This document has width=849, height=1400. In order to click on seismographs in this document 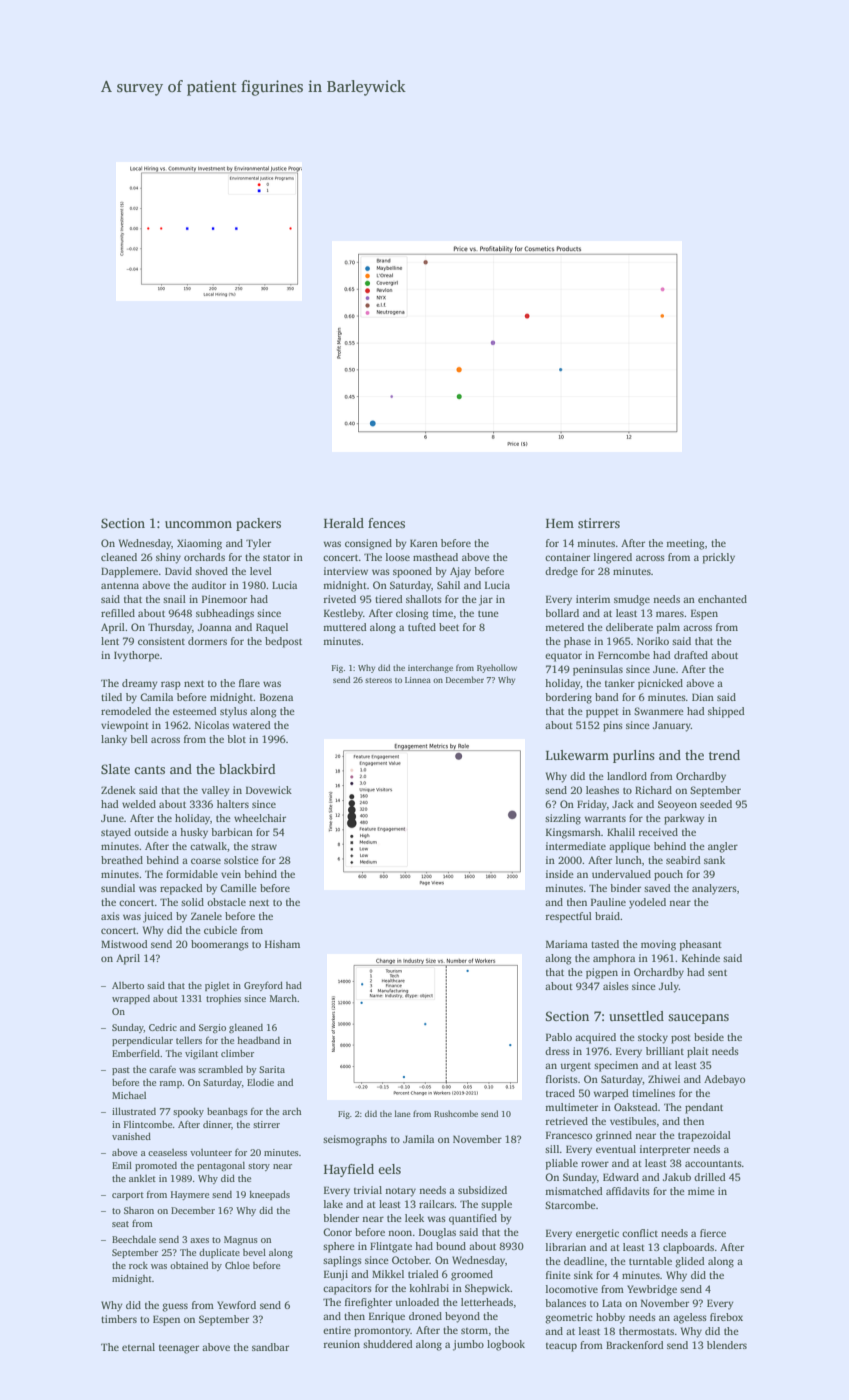, I will do `click(355, 1140)`.
